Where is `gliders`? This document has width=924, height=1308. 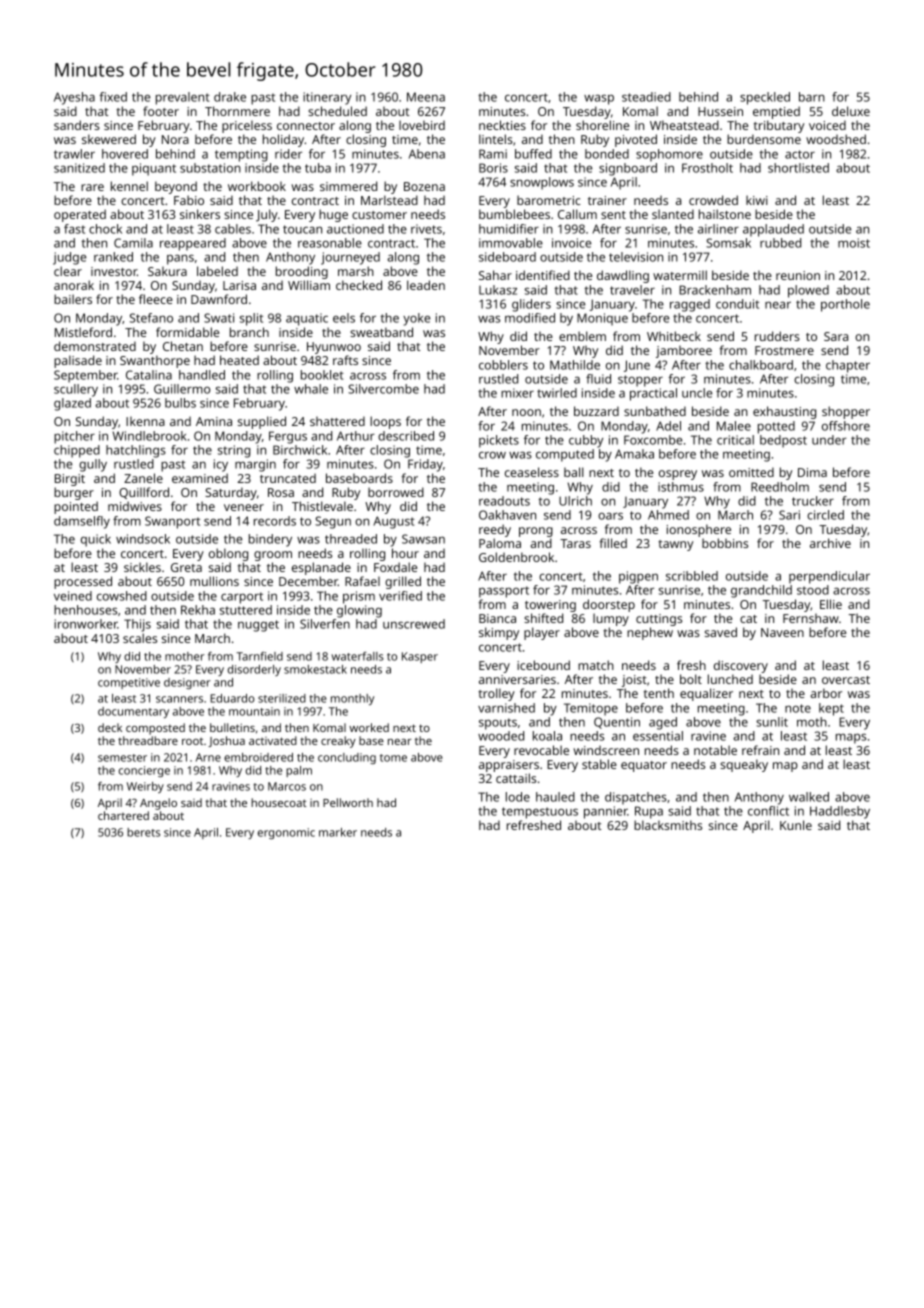
gliders is located at coordinates (531, 305).
